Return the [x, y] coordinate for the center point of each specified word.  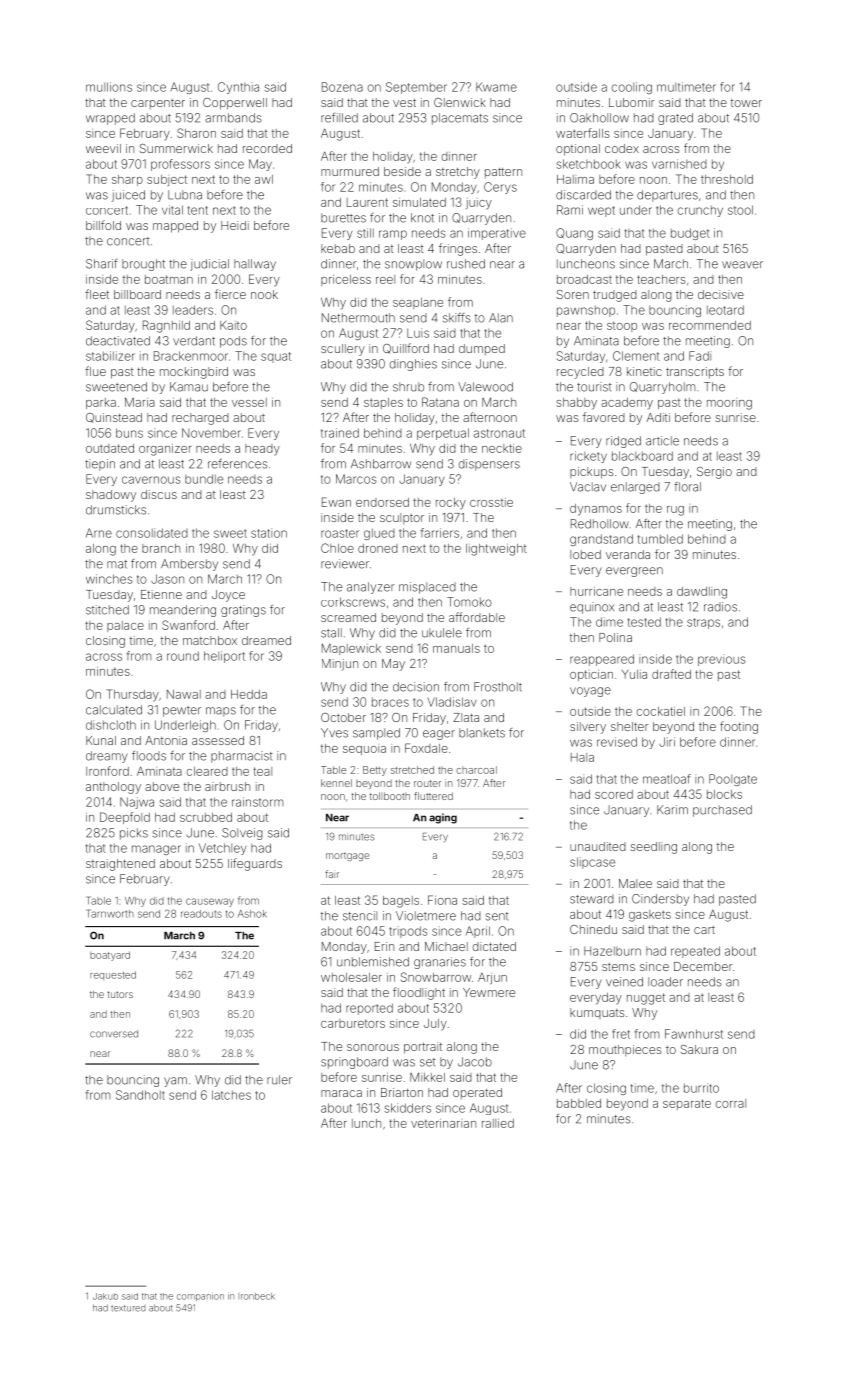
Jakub [105, 1296]
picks [134, 834]
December [703, 966]
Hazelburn [612, 951]
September [416, 88]
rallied [498, 1123]
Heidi [235, 225]
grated [675, 119]
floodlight [419, 993]
